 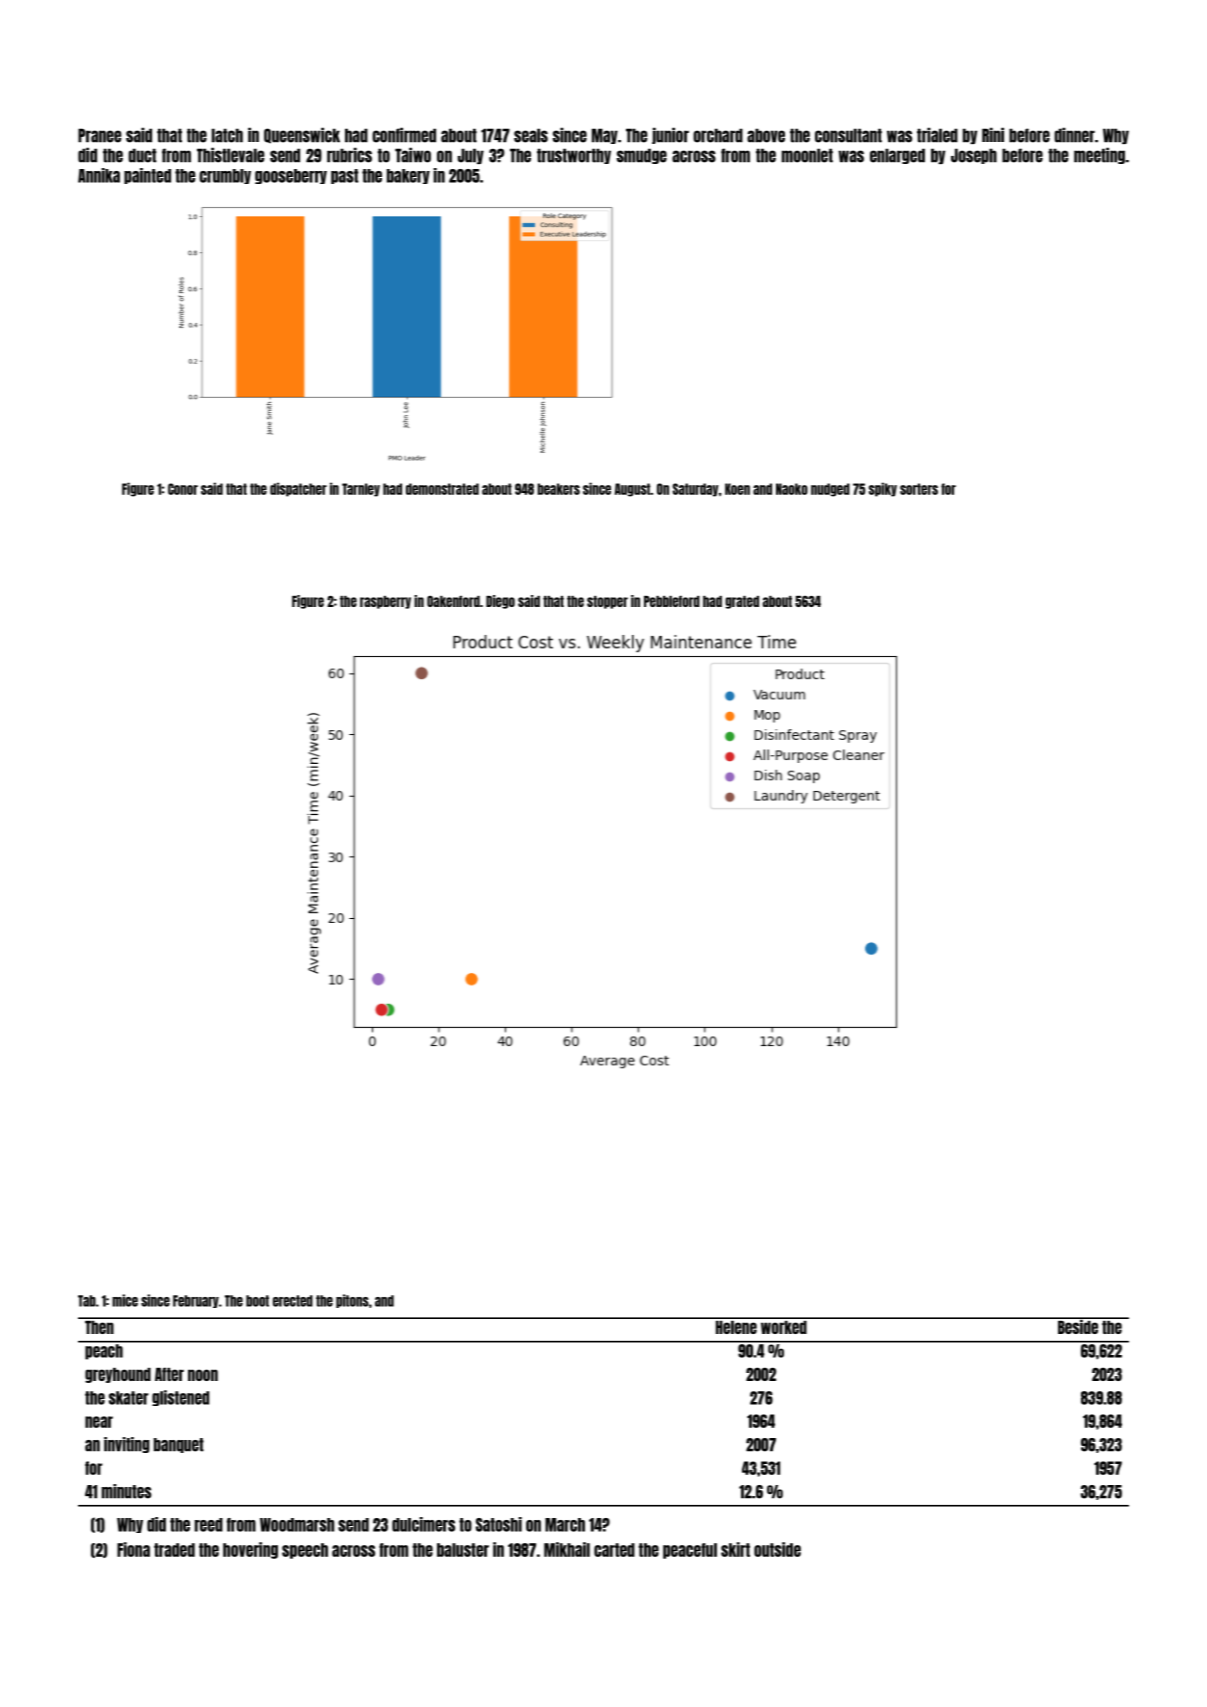 What do you see at coordinates (672, 601) in the screenshot?
I see `Pebbleford` at bounding box center [672, 601].
